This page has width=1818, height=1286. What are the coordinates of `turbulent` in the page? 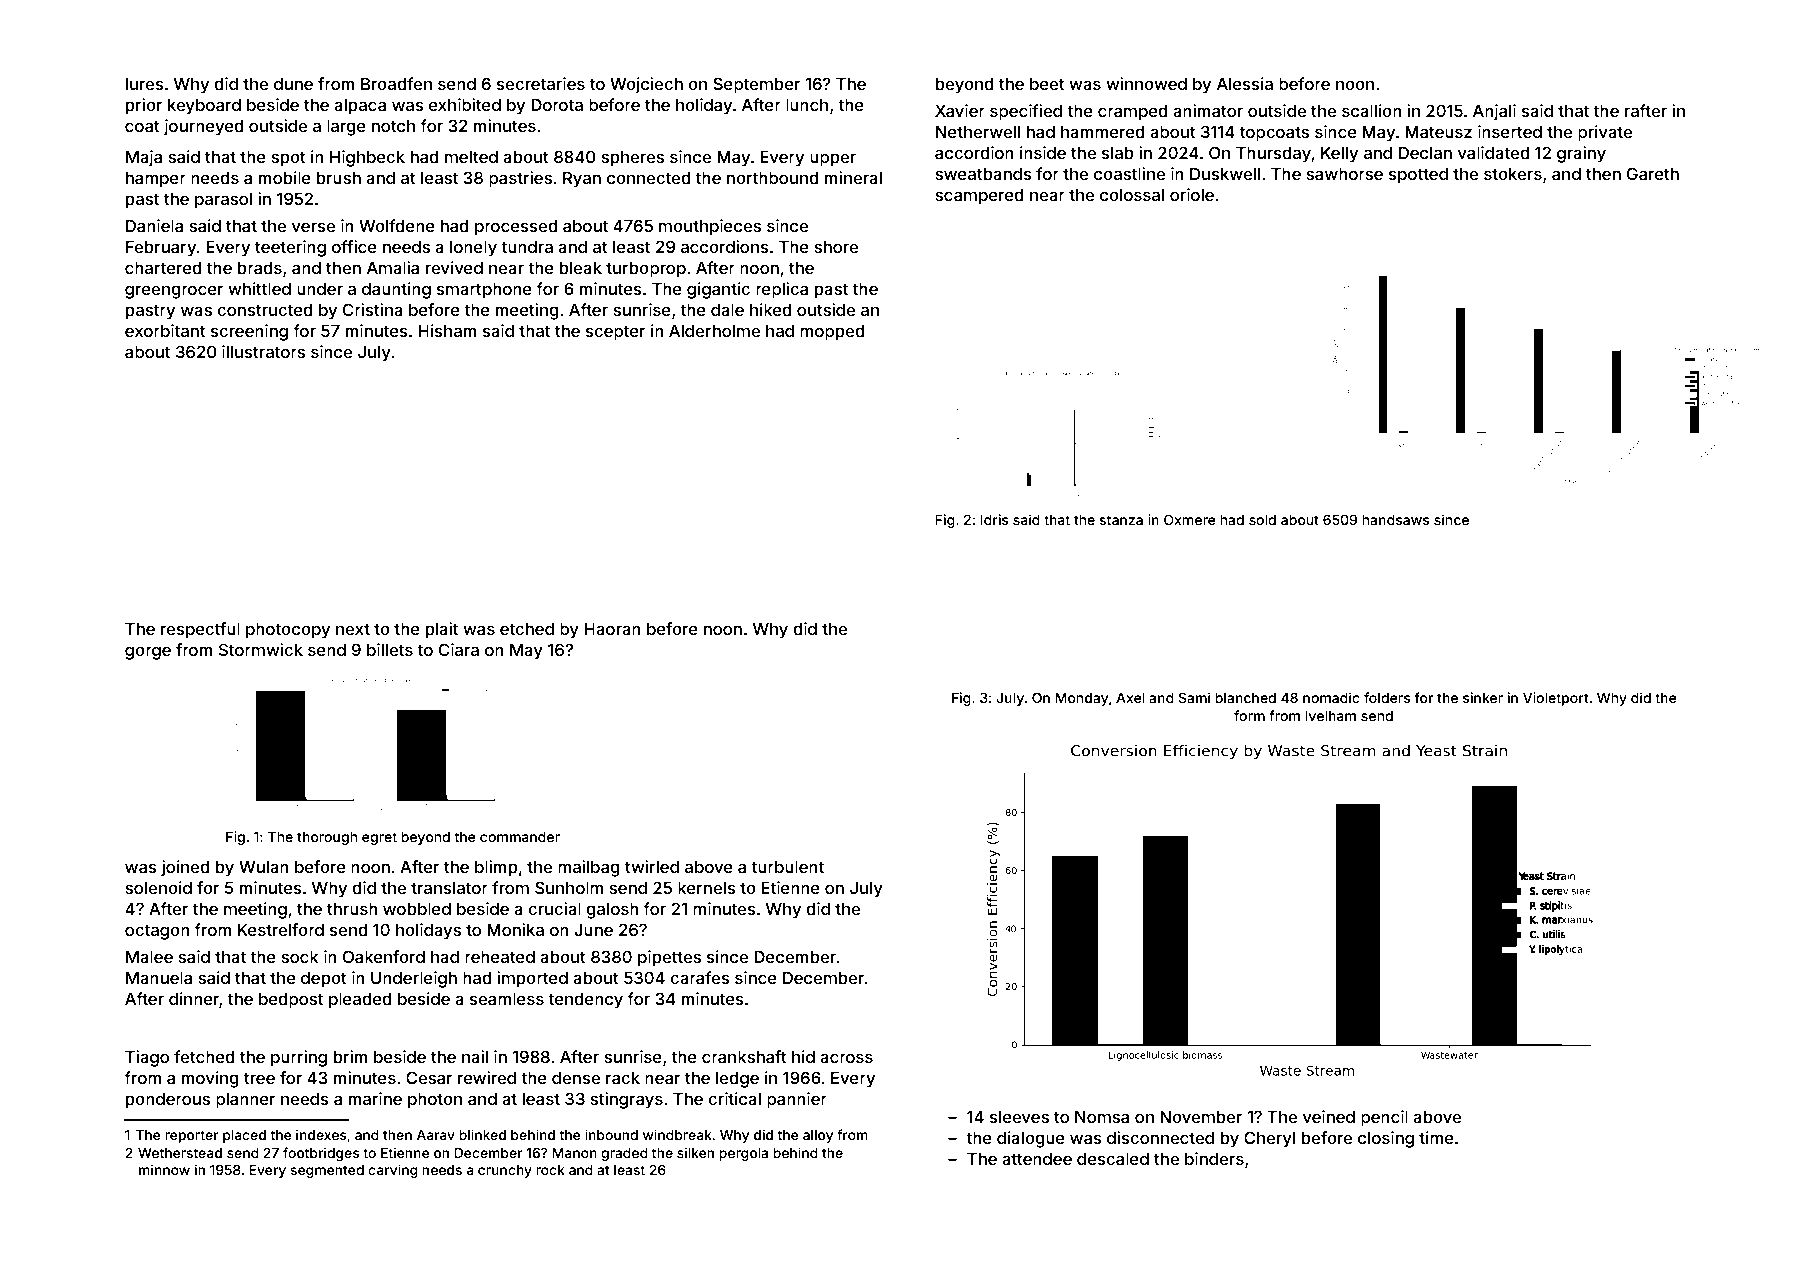 It's located at (787, 867).
